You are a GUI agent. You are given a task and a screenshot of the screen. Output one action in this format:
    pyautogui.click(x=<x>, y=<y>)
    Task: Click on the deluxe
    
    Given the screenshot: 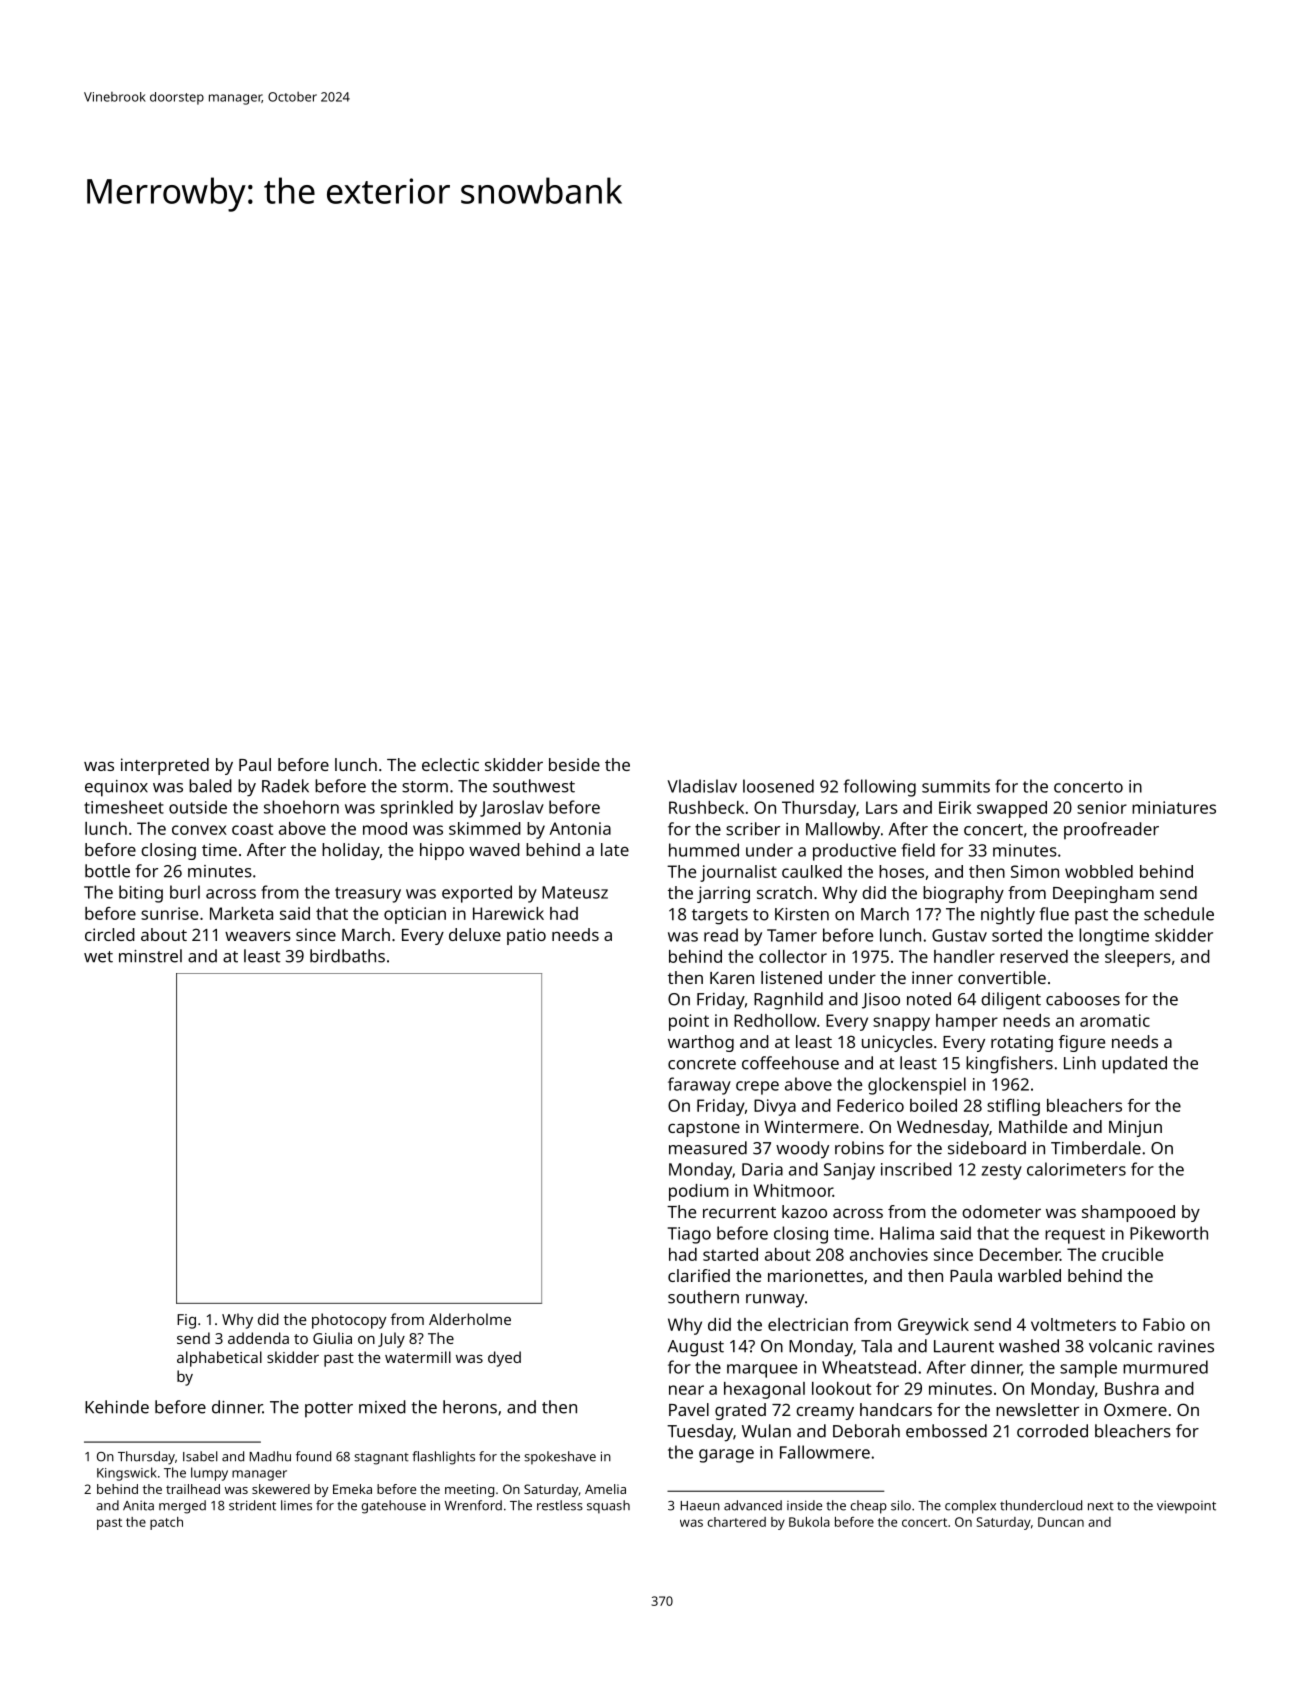 What is the action you would take?
    pyautogui.click(x=475, y=934)
